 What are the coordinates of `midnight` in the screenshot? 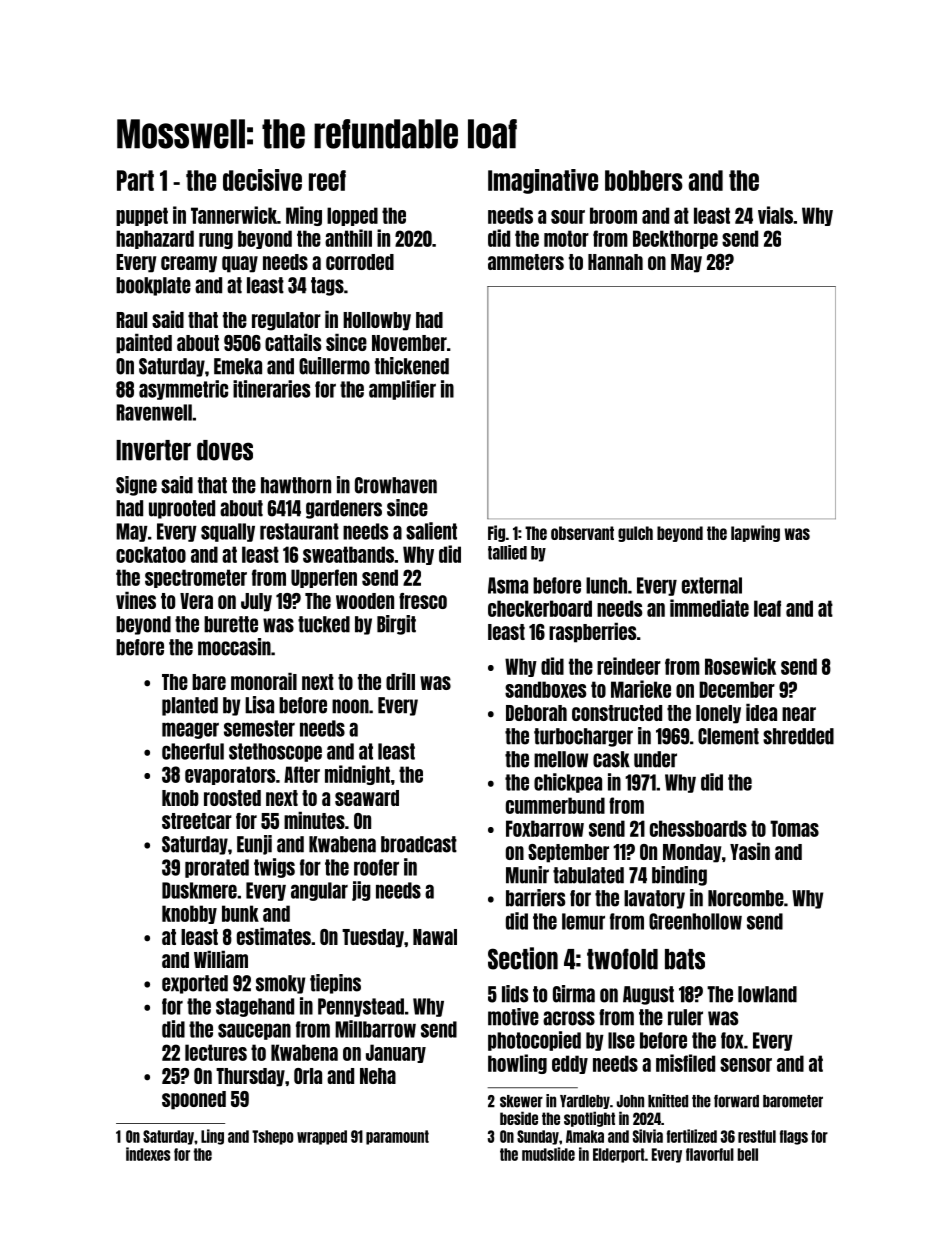 It's located at (357, 775).
